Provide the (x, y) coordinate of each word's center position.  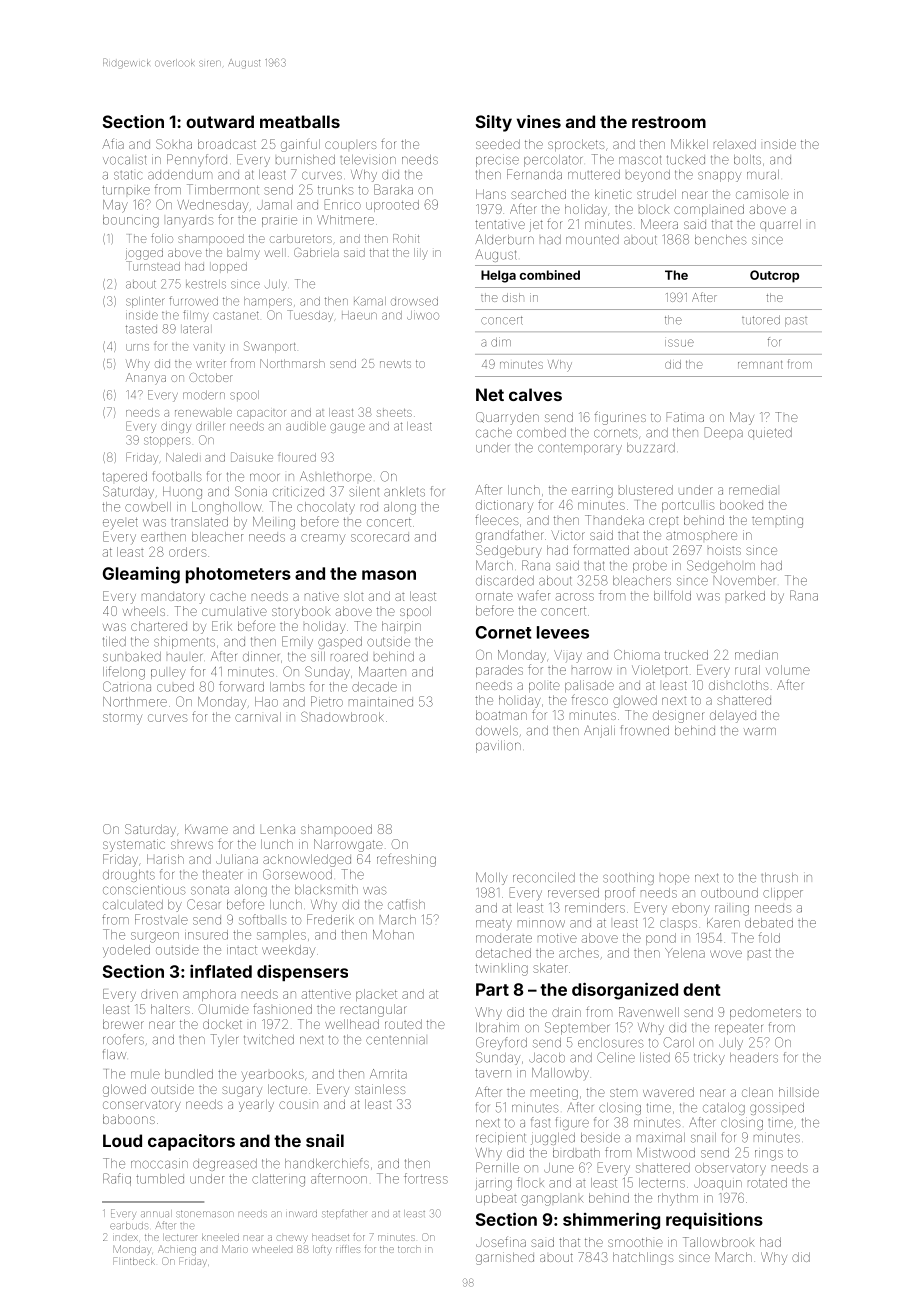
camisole (762, 194)
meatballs (300, 121)
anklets (404, 492)
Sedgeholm (721, 566)
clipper (783, 894)
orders (187, 552)
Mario (235, 1249)
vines (539, 121)
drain (566, 1012)
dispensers (302, 973)
